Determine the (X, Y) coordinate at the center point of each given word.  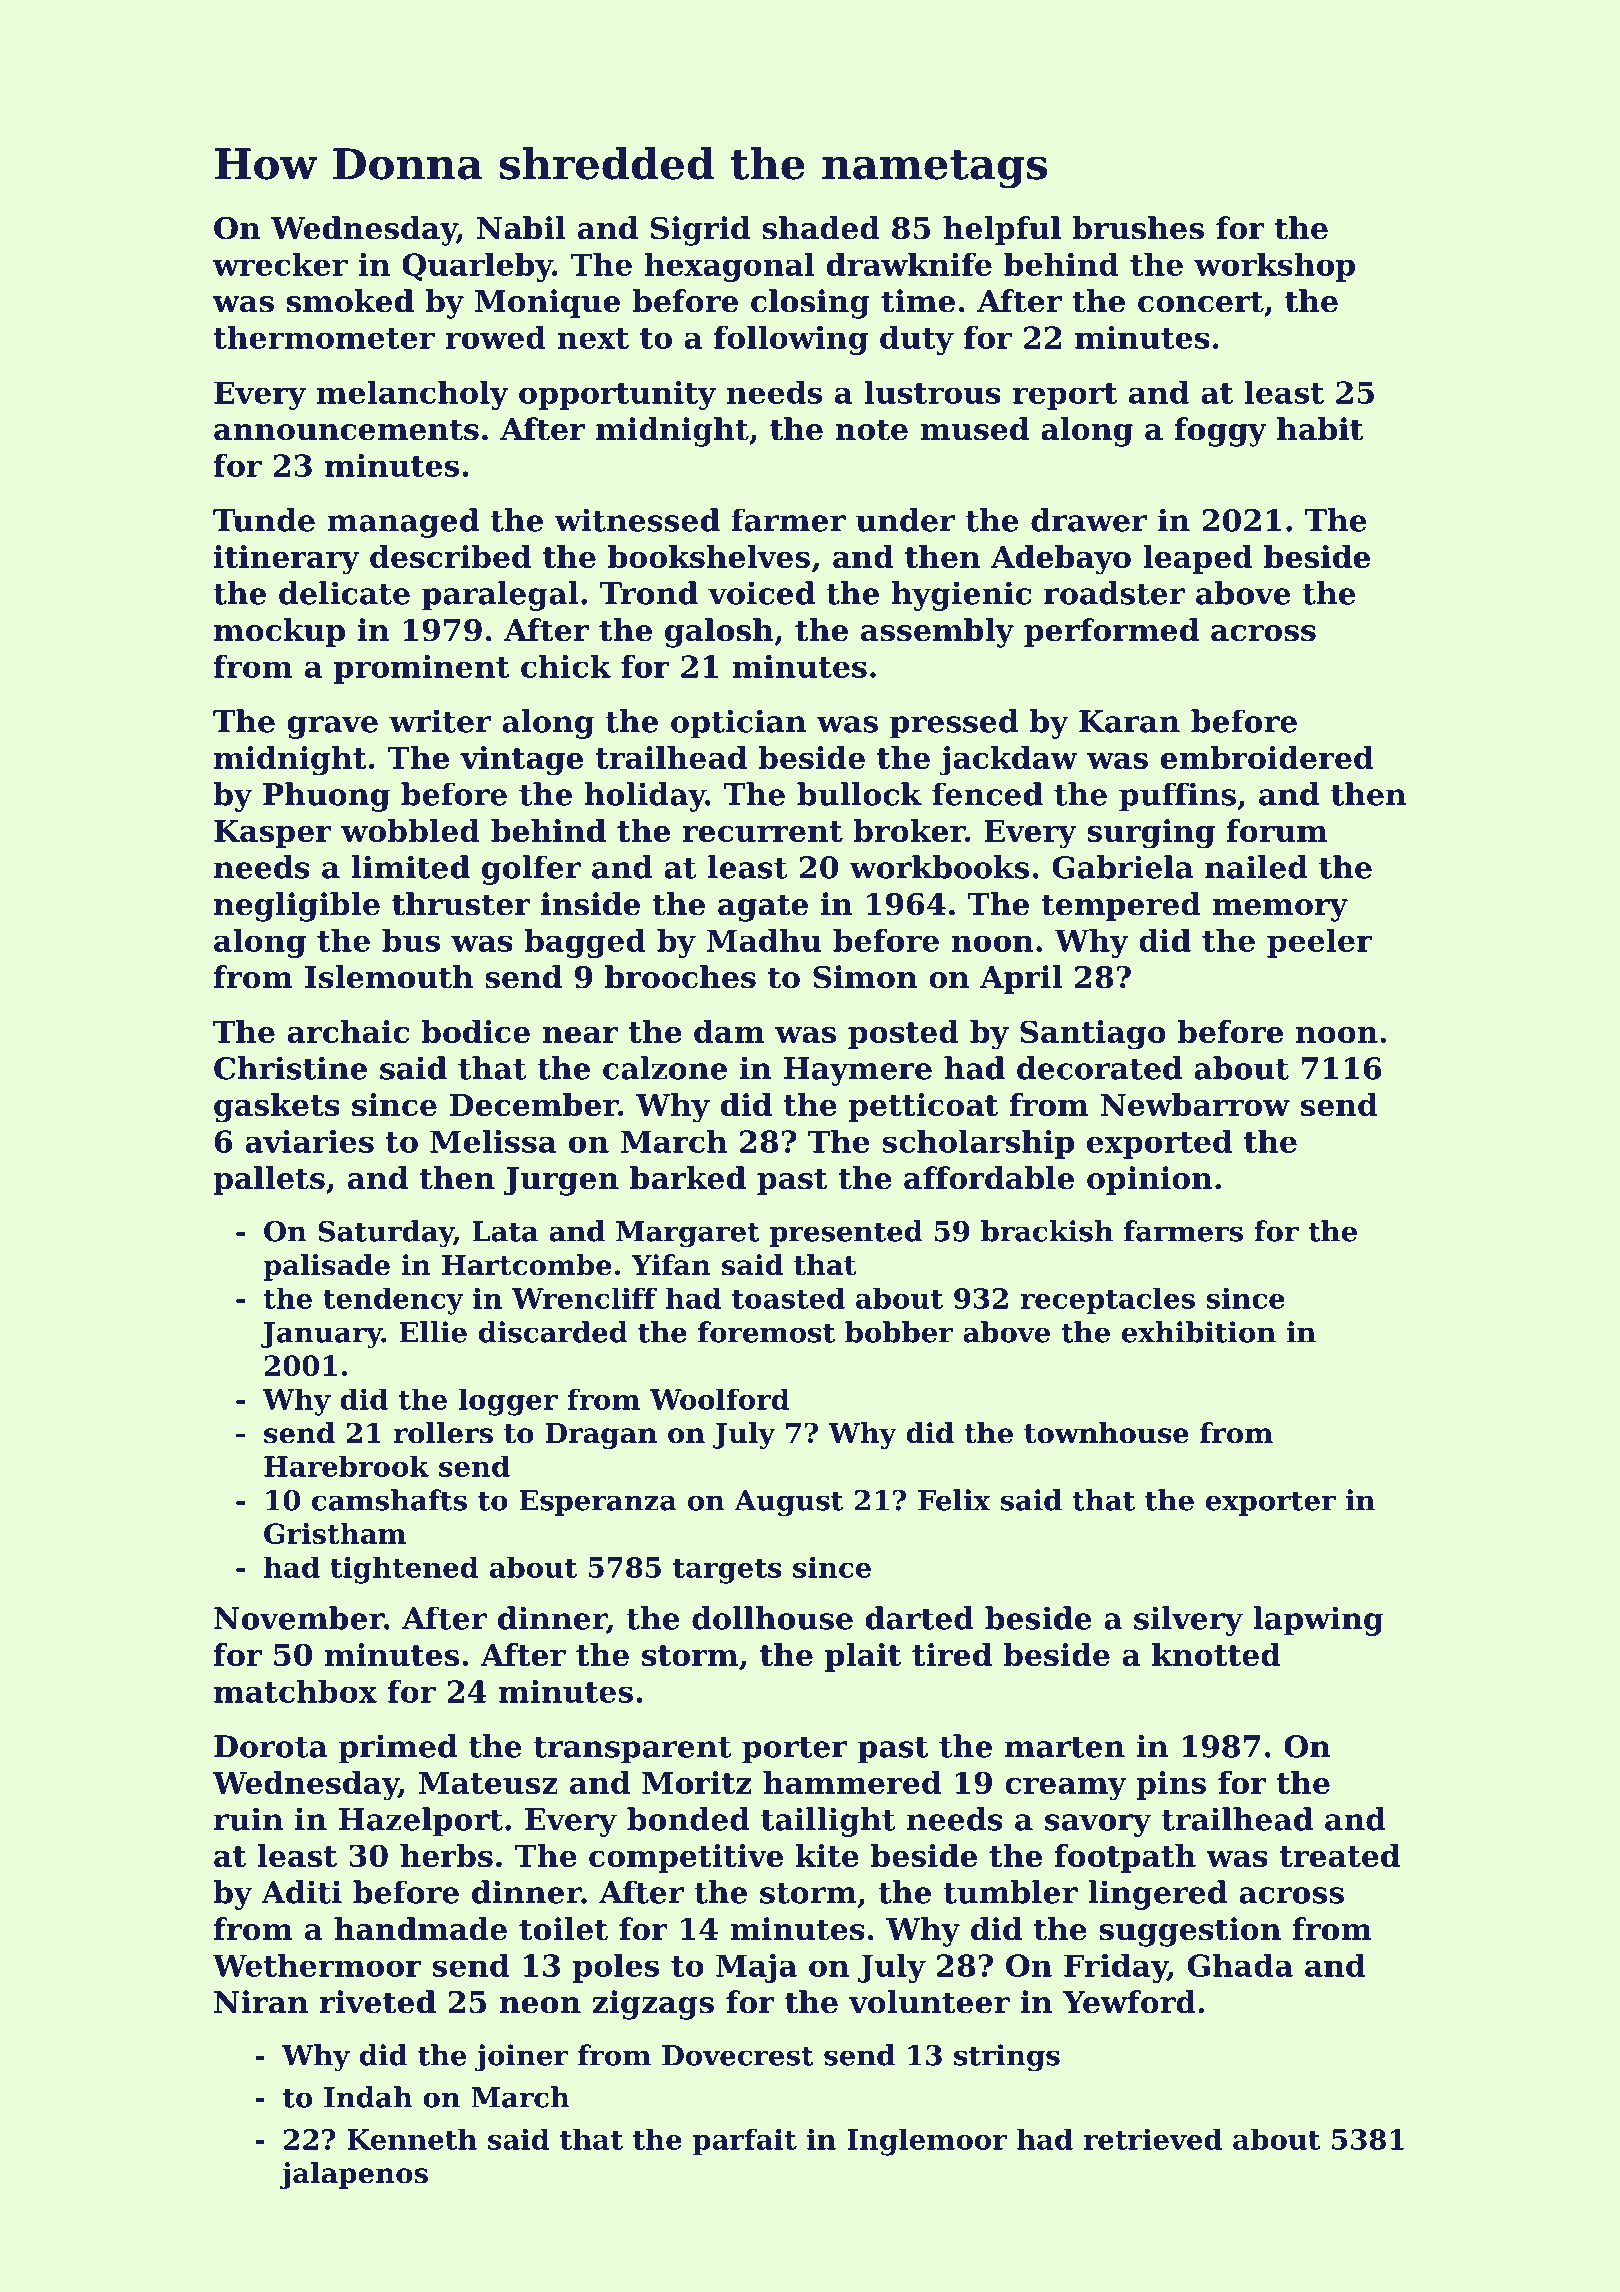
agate (763, 908)
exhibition (1199, 1332)
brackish (1047, 1231)
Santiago (1093, 1035)
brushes (1138, 228)
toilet (563, 1929)
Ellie (433, 1332)
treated (1339, 1855)
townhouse (1106, 1433)
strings (1007, 2058)
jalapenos (354, 2175)
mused (974, 429)
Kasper (273, 834)
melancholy (413, 395)
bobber (899, 1332)
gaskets (277, 1108)
